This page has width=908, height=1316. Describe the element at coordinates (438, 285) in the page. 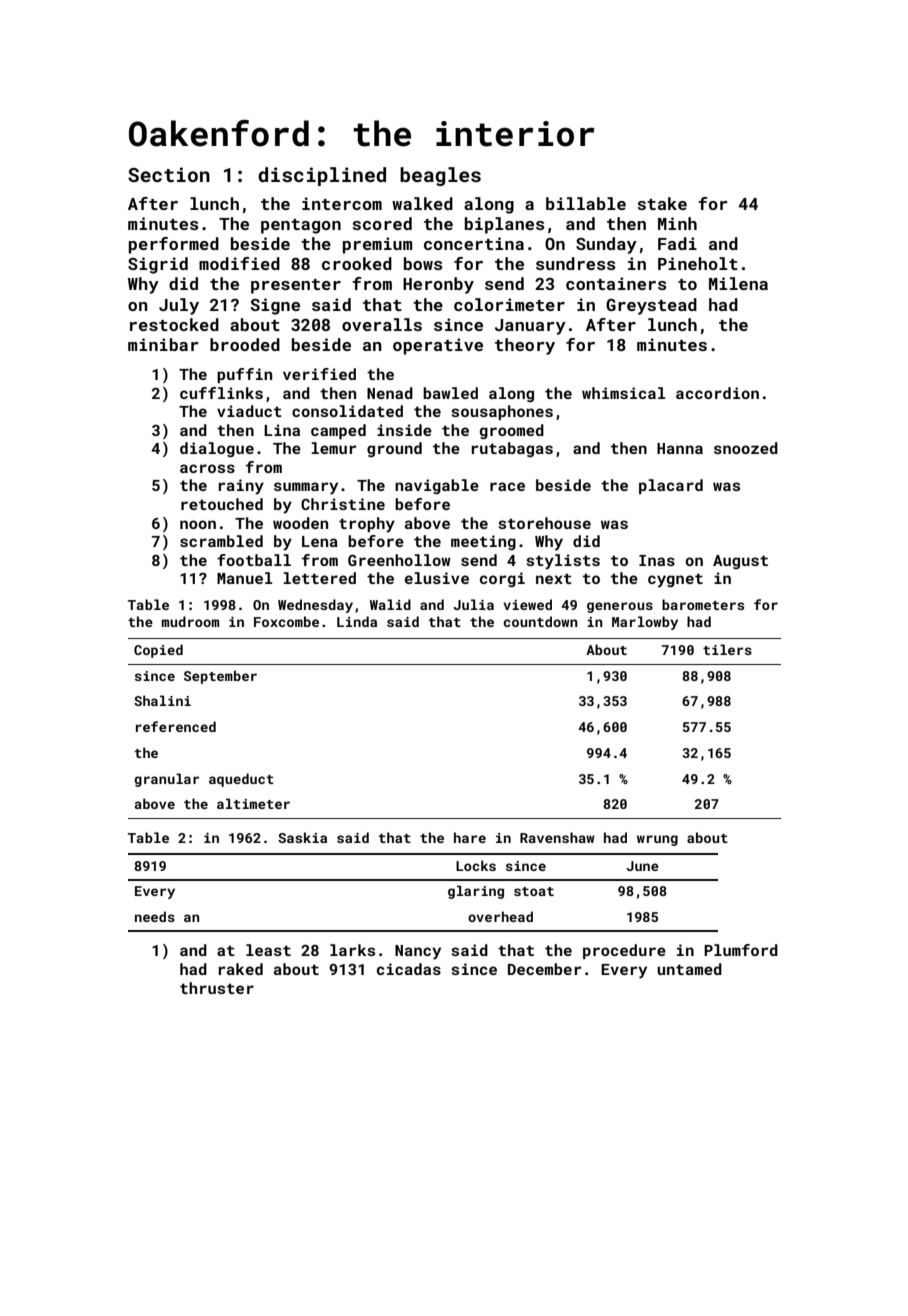

I see `Heronby` at that location.
